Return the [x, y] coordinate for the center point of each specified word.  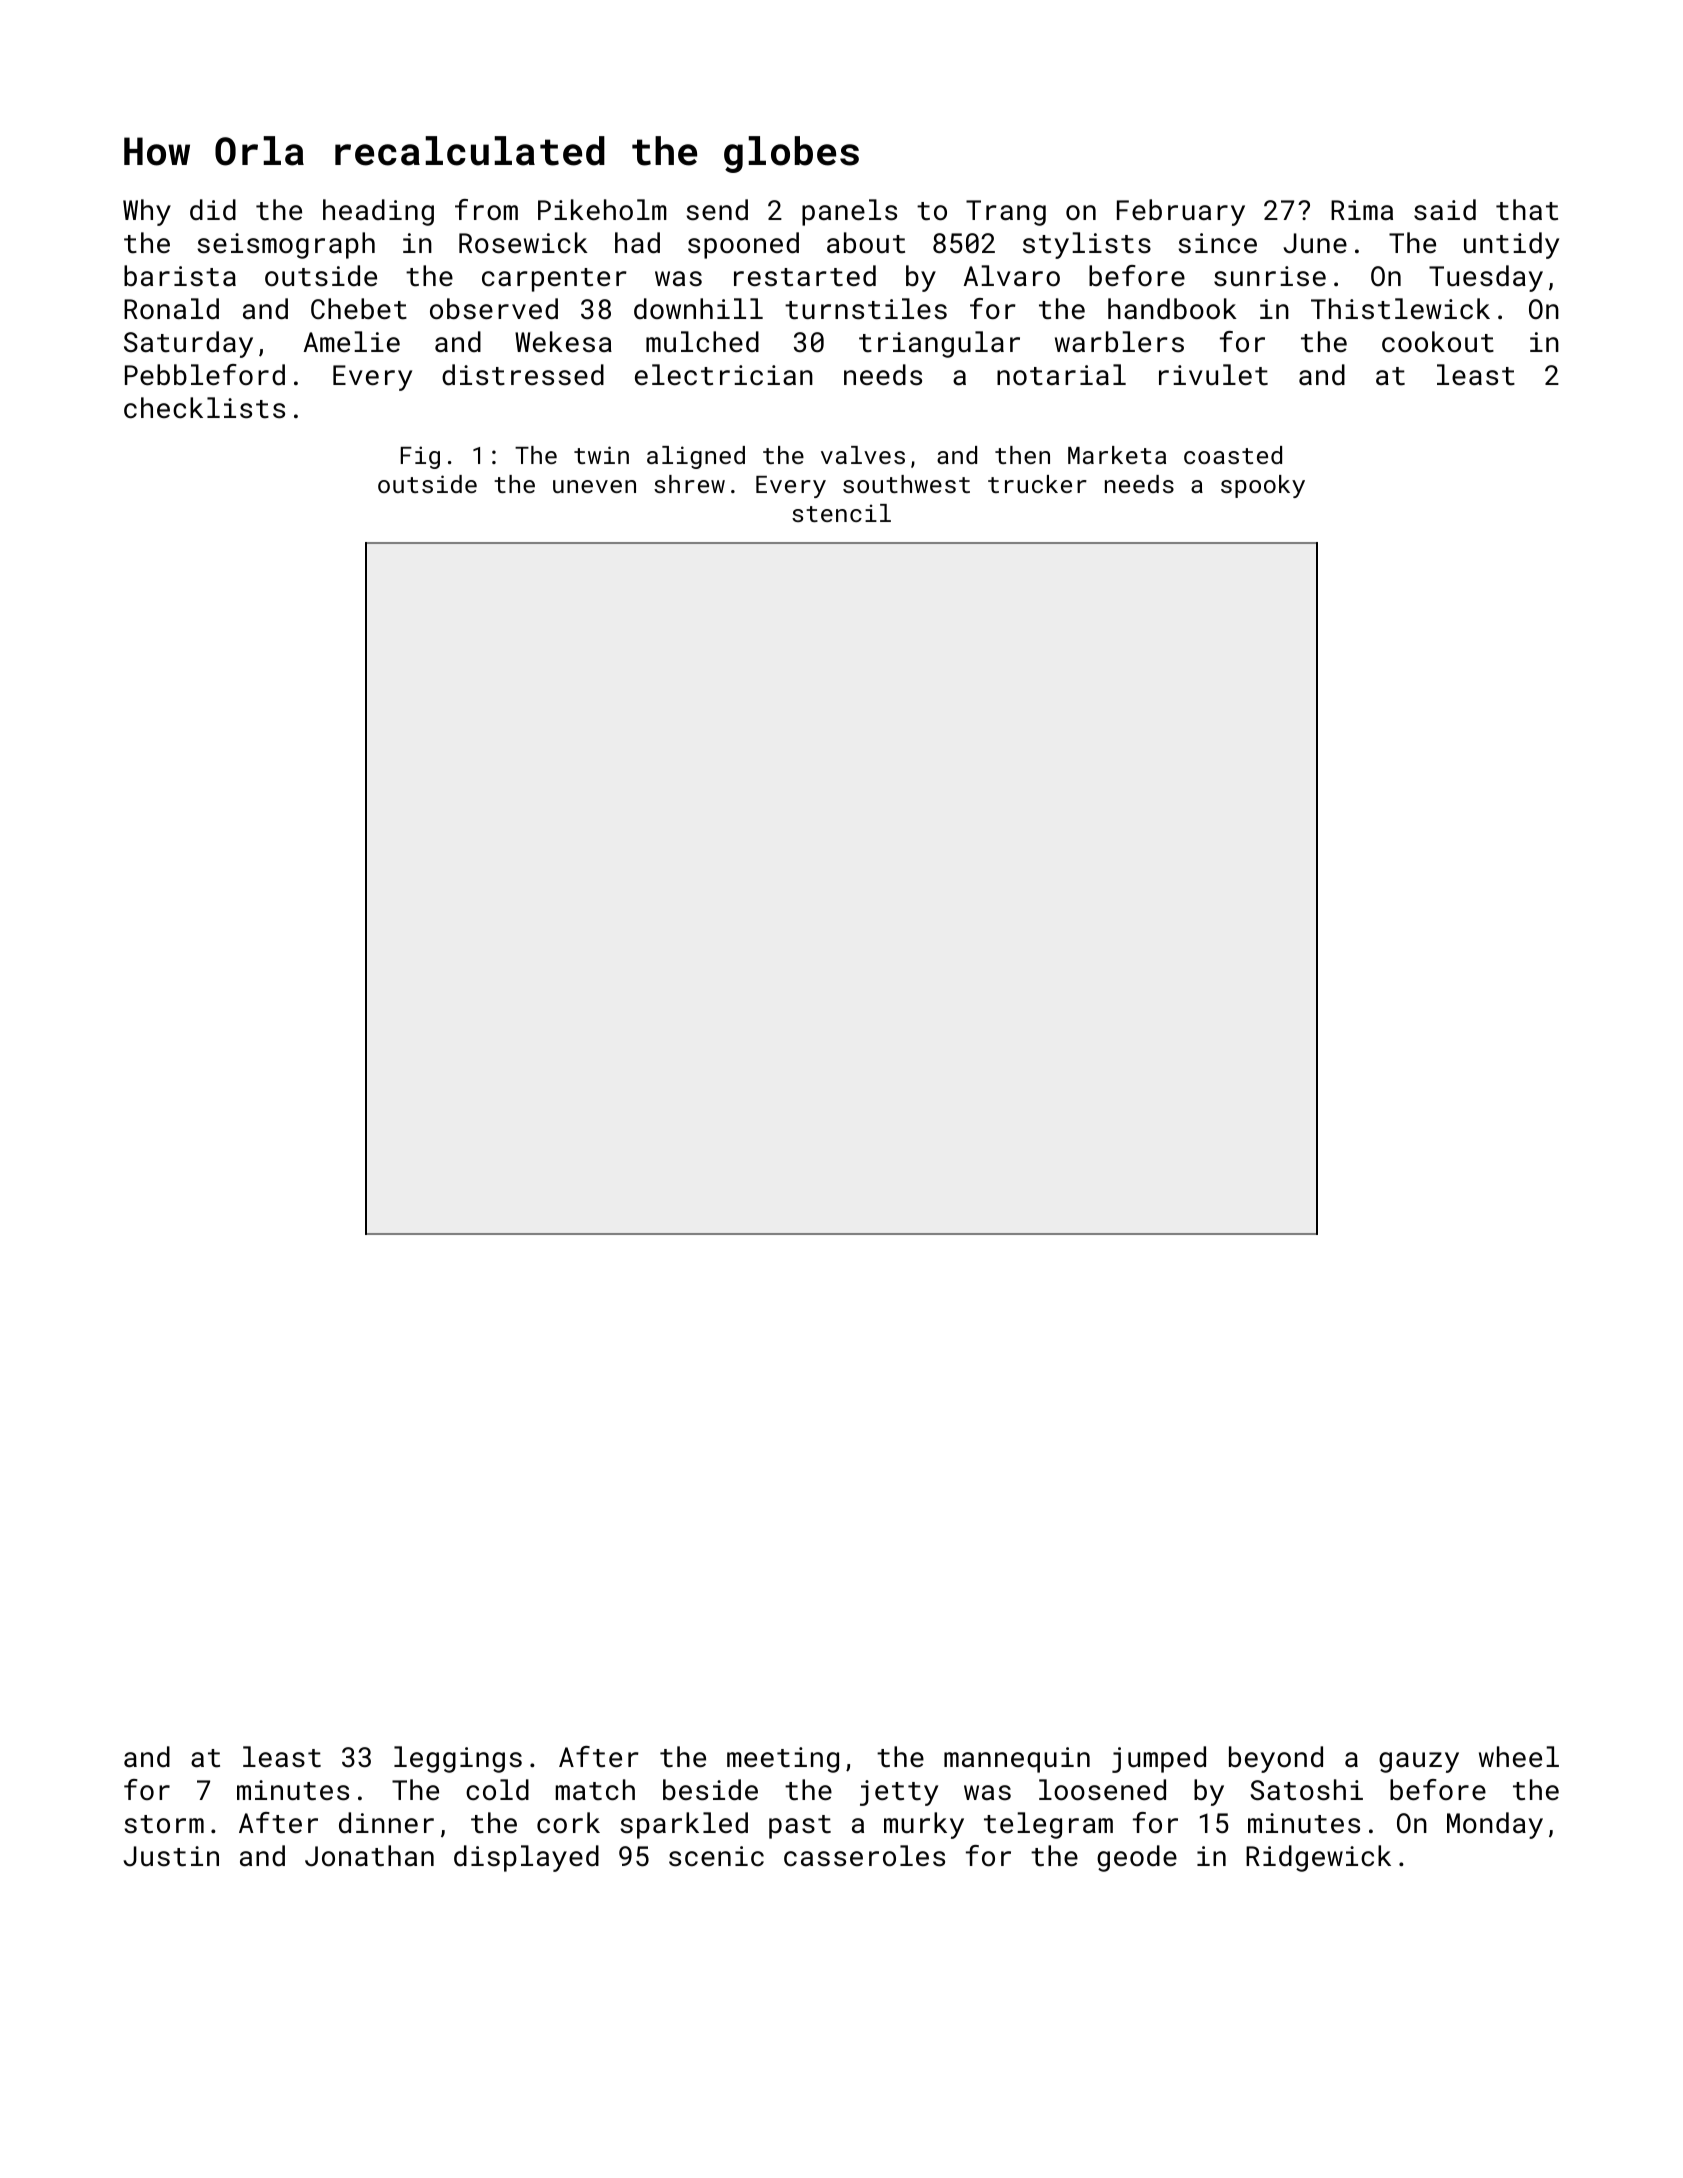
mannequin [1017, 1760]
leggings [458, 1759]
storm [164, 1824]
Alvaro [1012, 276]
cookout [1438, 342]
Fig [420, 457]
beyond [1276, 1759]
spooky [1263, 486]
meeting [783, 1760]
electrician [724, 375]
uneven [594, 486]
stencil [841, 513]
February [1181, 212]
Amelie [352, 342]
